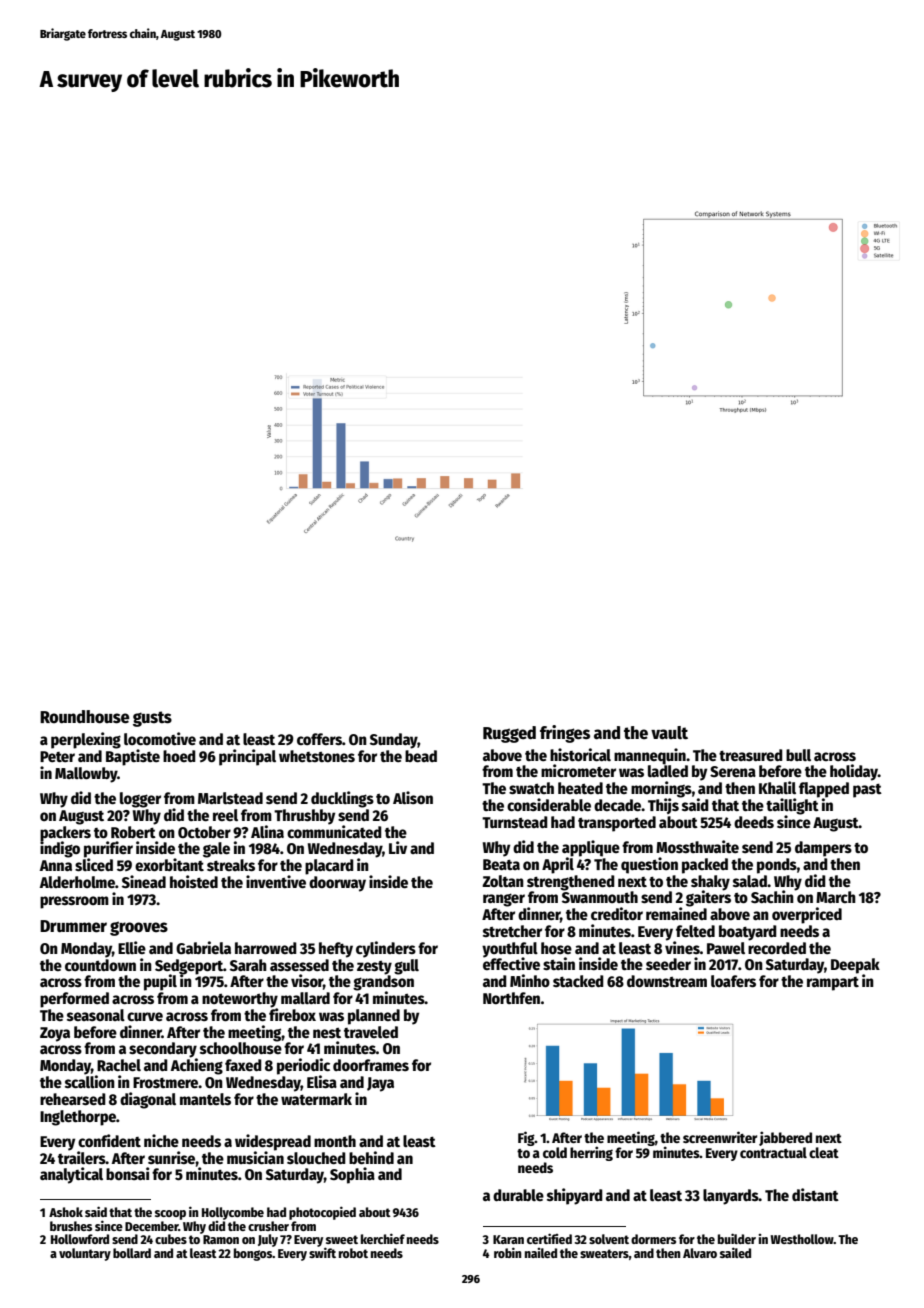 Image resolution: width=924 pixels, height=1308 pixels. Describe the element at coordinates (663, 806) in the page. I see `Thijs` at that location.
